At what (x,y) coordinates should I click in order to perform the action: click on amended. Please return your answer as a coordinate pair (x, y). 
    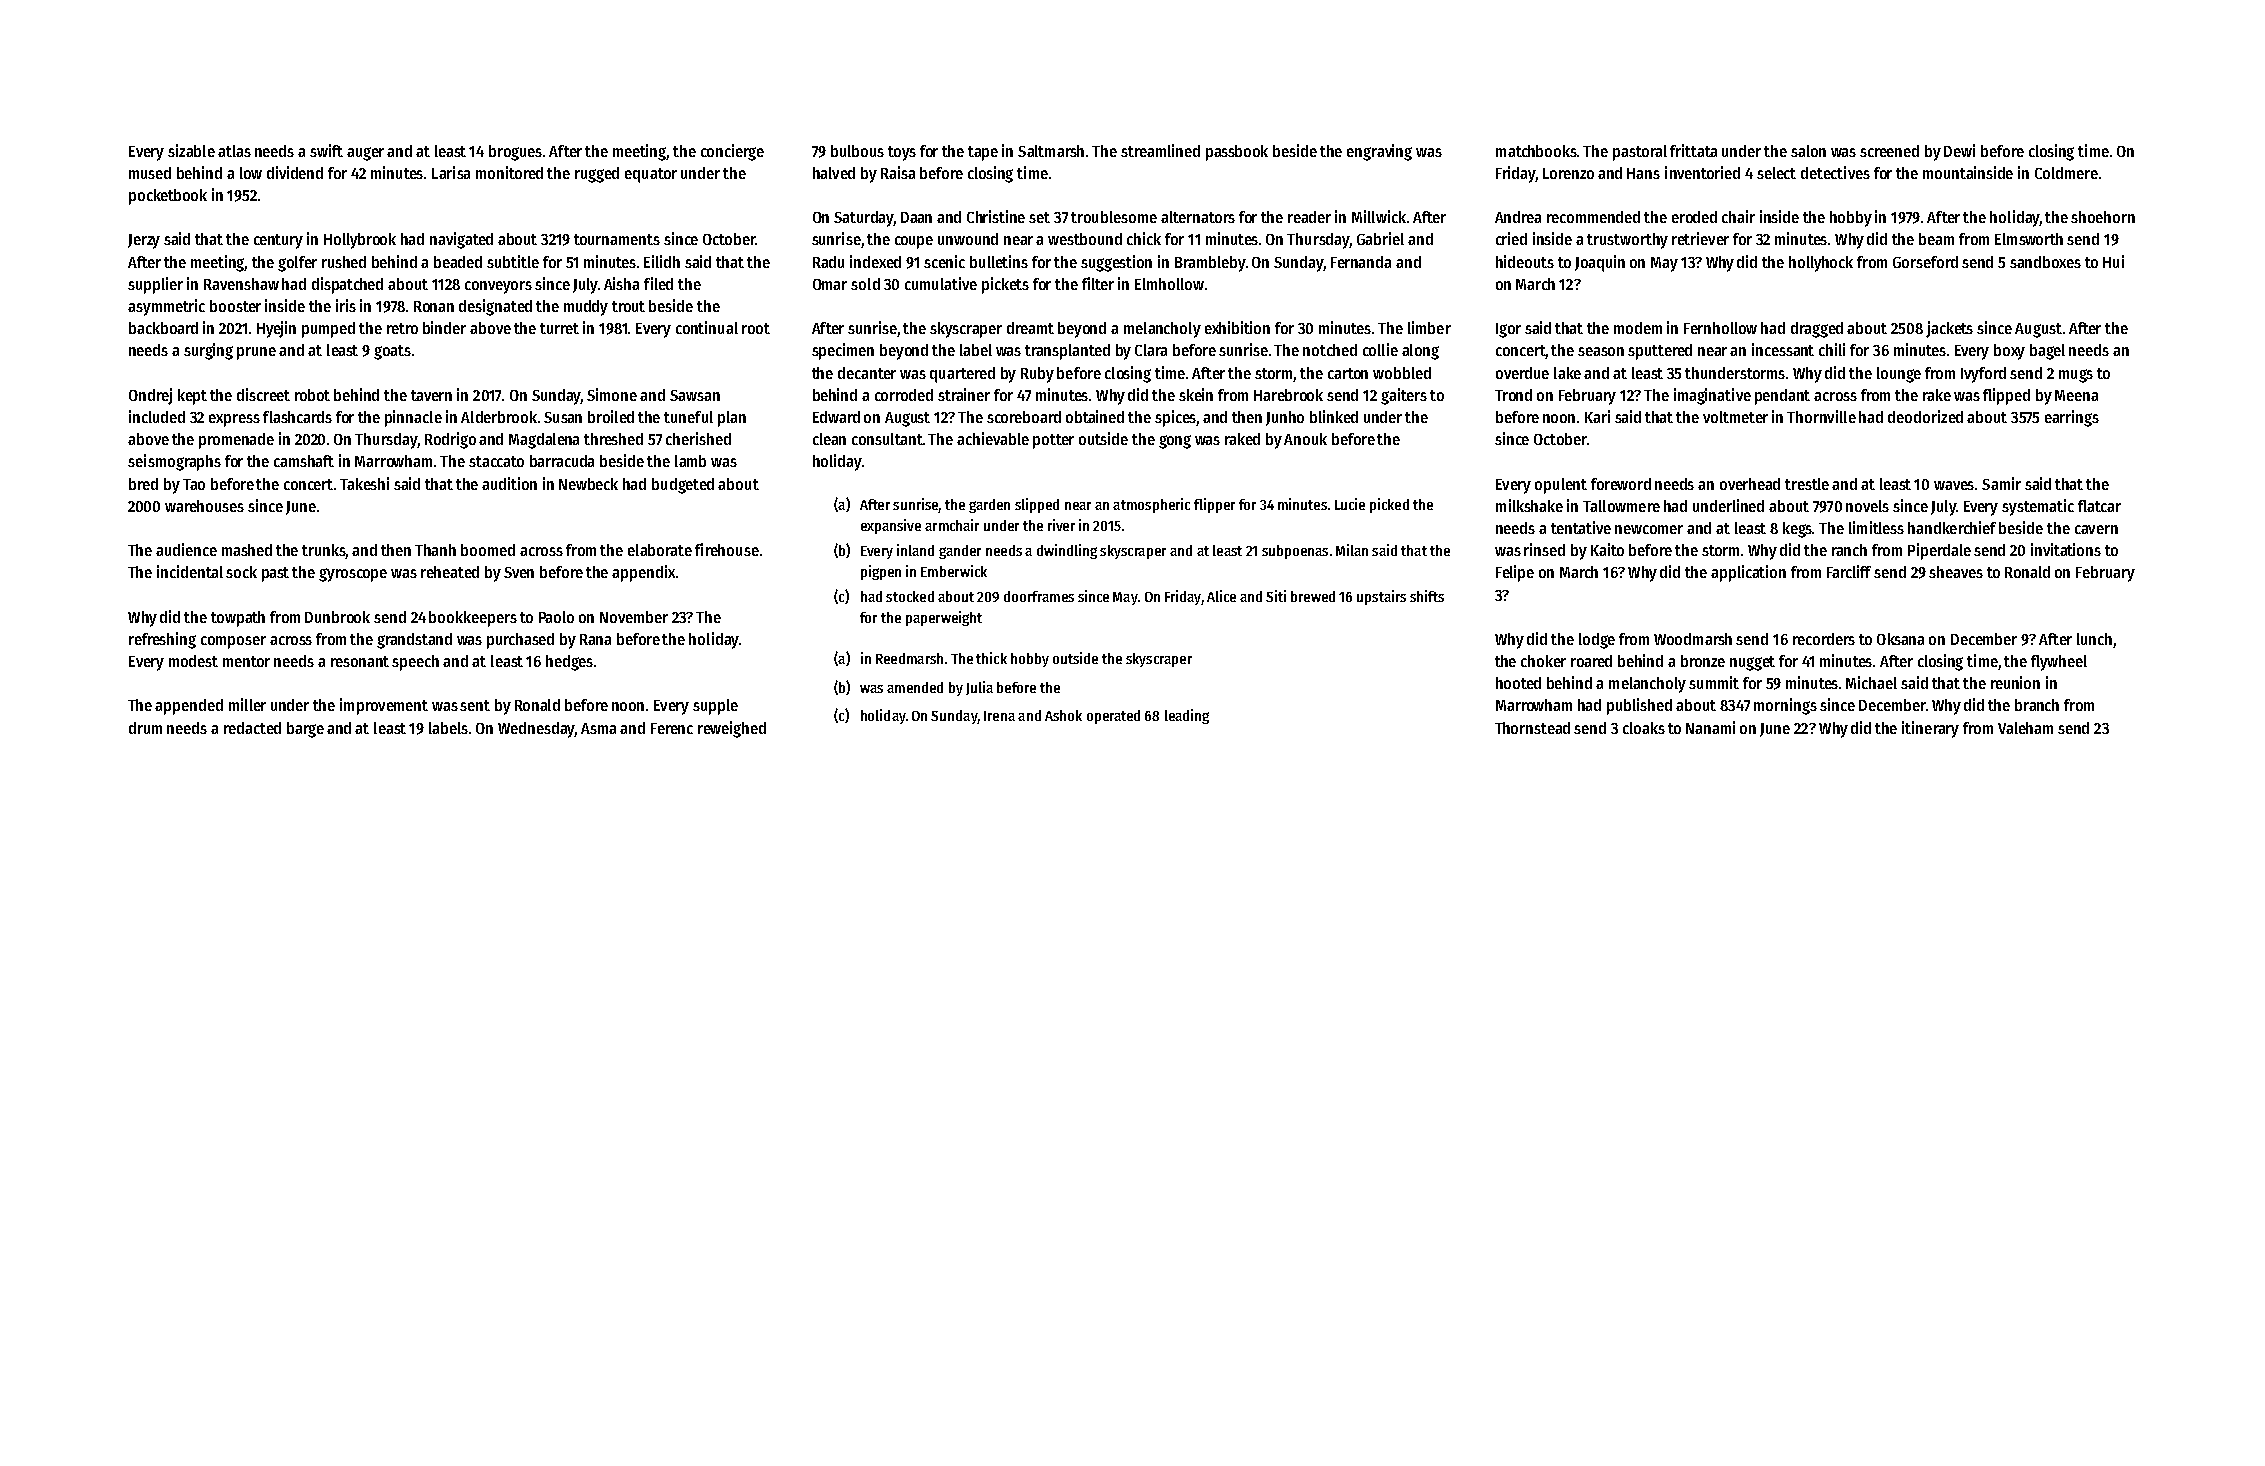
    Looking at the image, I should click on (915, 687).
